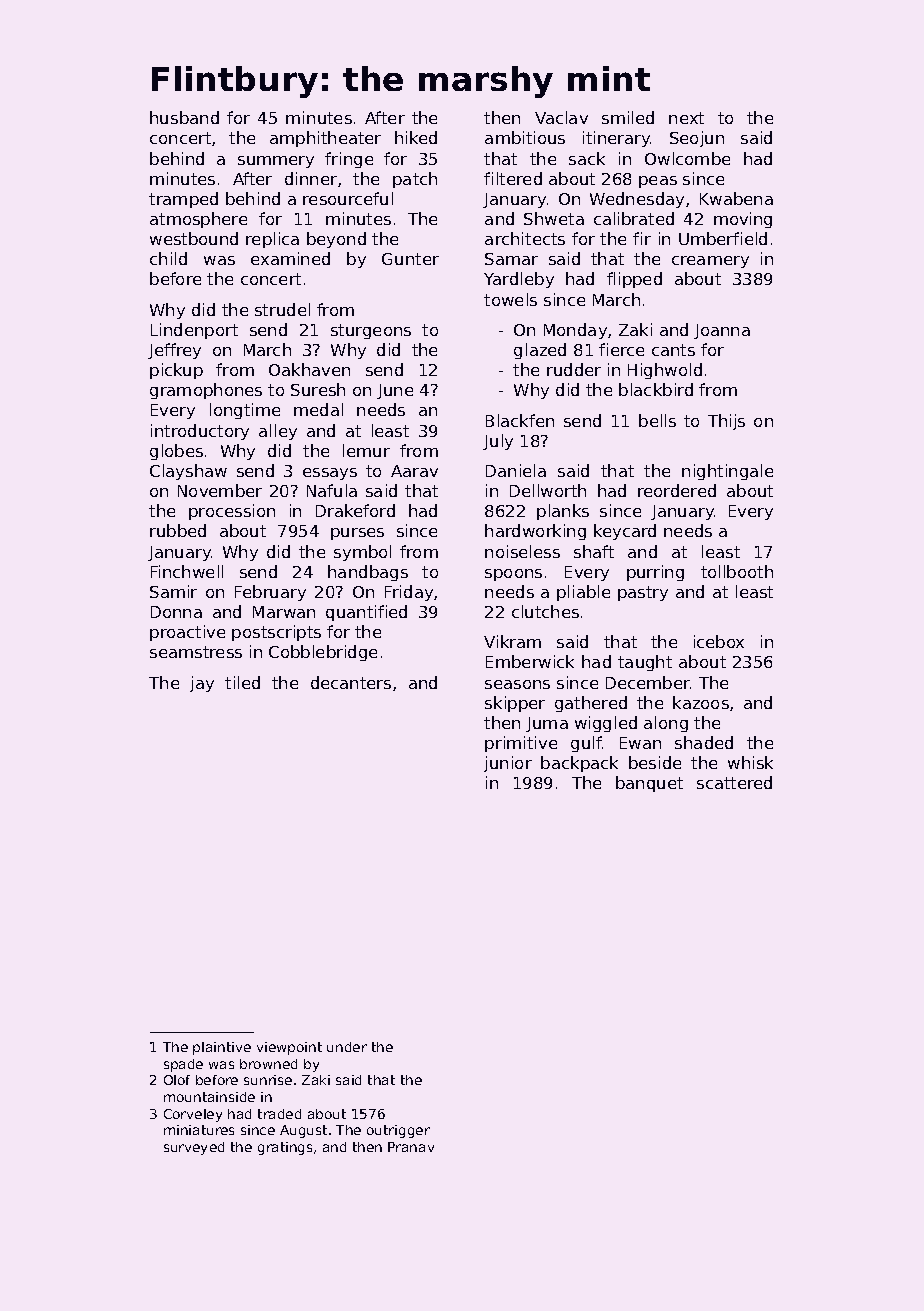 This screenshot has height=1311, width=924. I want to click on towels, so click(510, 299).
